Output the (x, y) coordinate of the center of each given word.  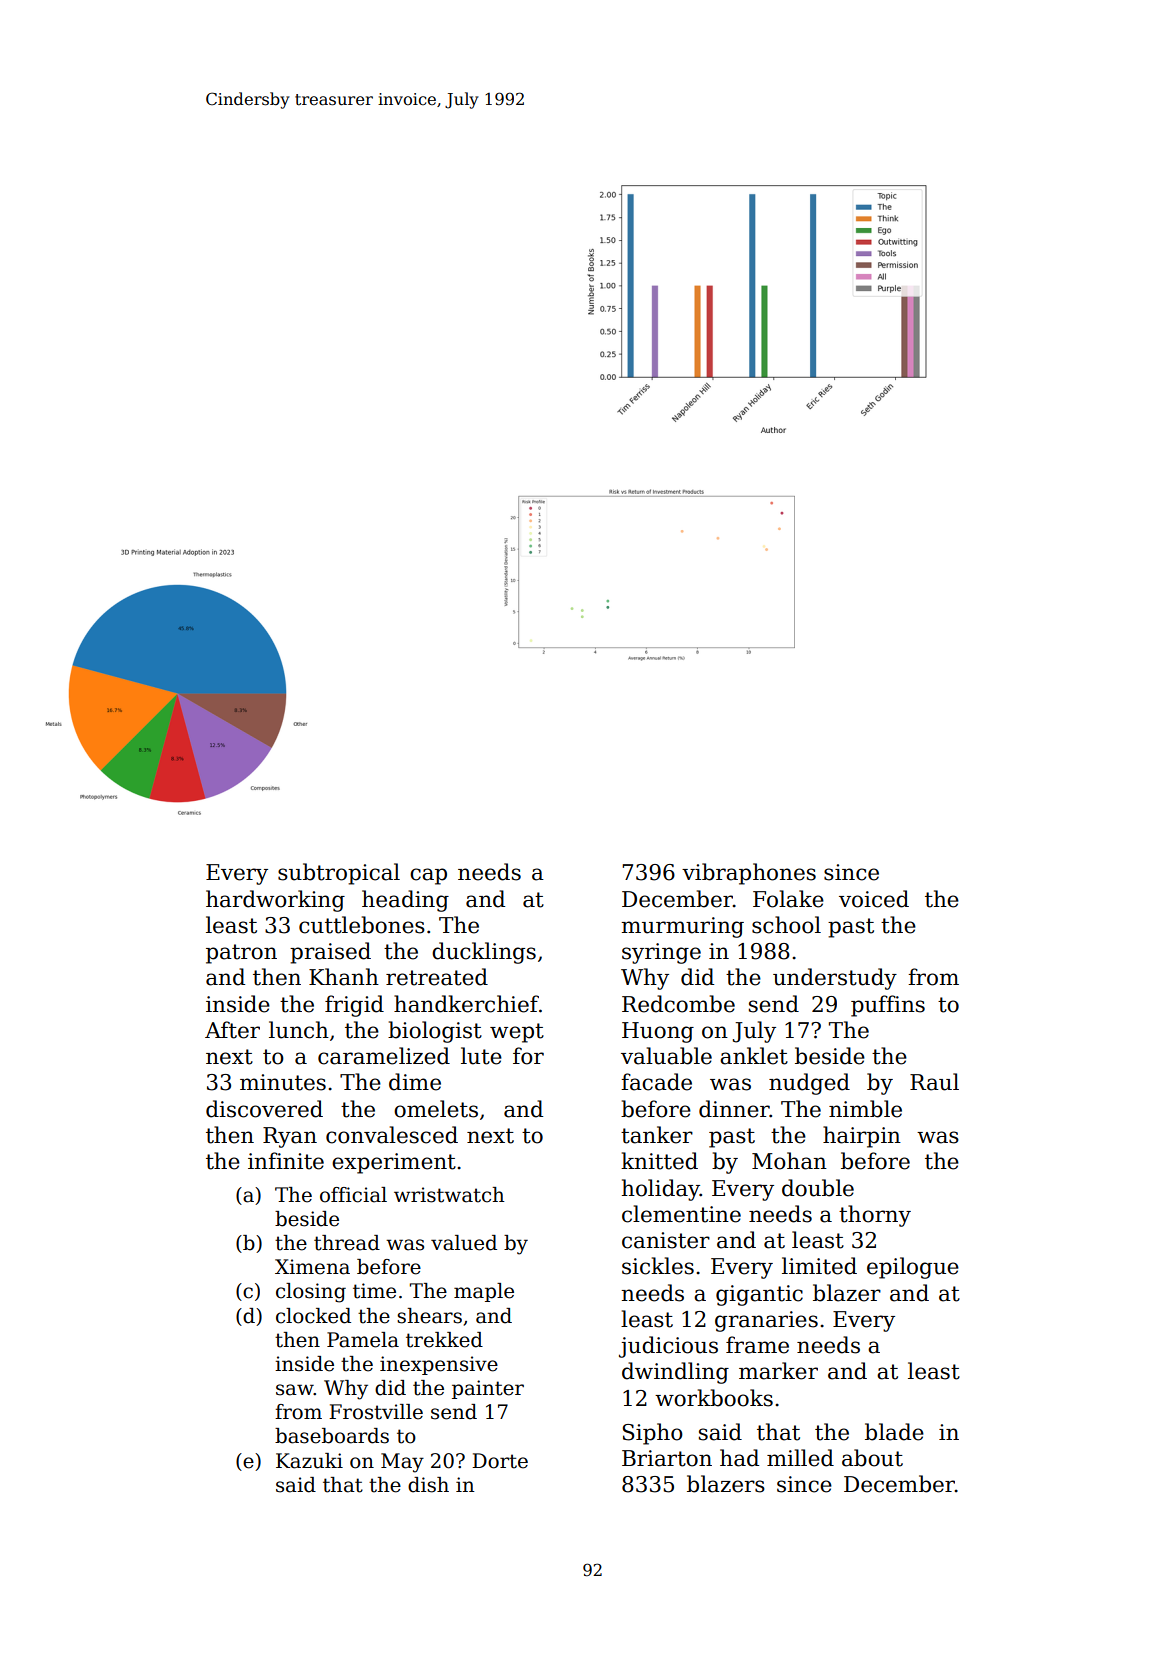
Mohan (789, 1161)
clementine (681, 1214)
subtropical (339, 874)
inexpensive (439, 1365)
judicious (668, 1347)
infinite (286, 1161)
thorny (875, 1216)
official (353, 1195)
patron (241, 954)
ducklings (484, 953)
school (786, 925)
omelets (436, 1109)
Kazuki (309, 1461)
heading (405, 901)
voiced (874, 899)
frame (757, 1345)
